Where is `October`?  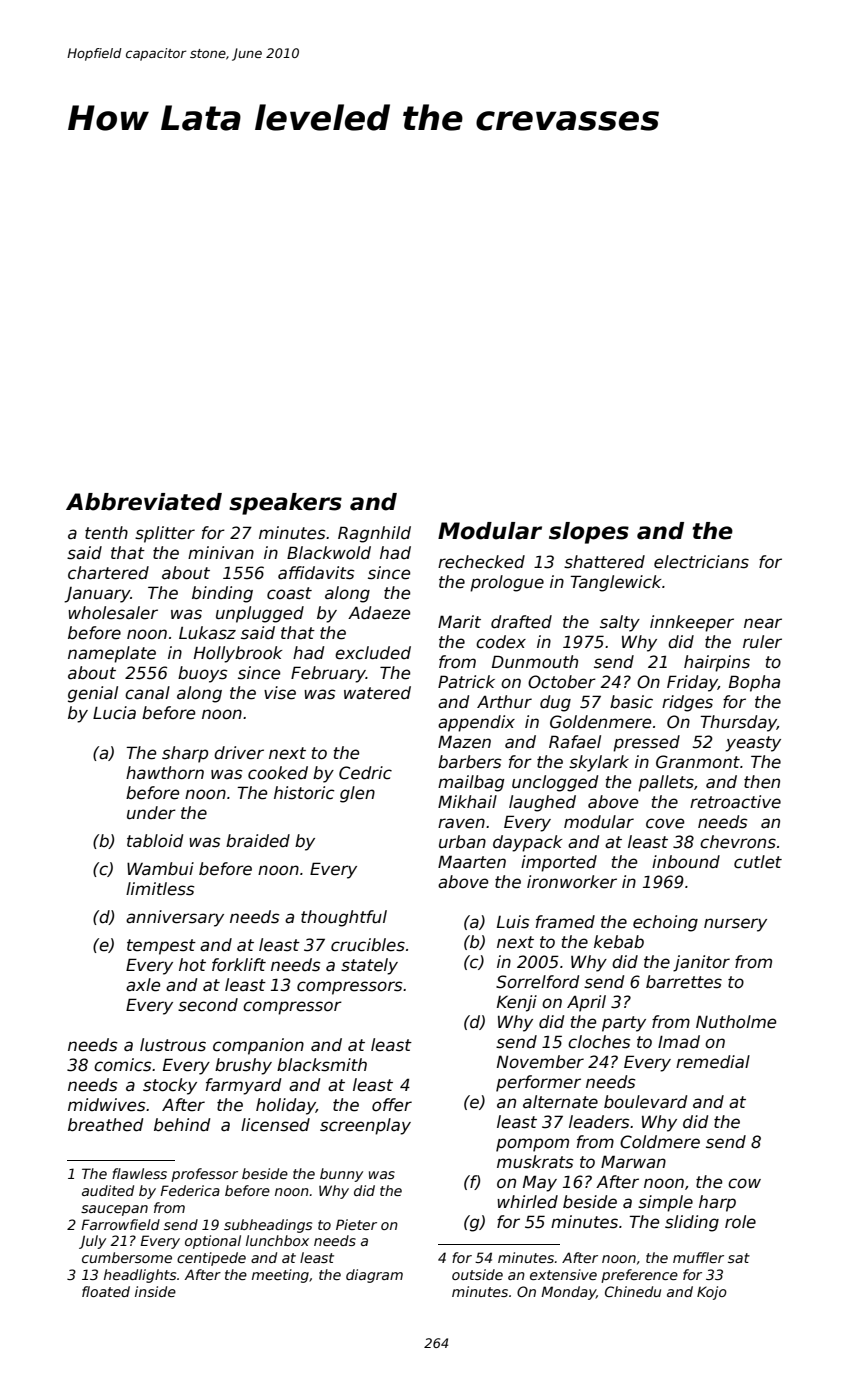
October is located at coordinates (562, 682).
